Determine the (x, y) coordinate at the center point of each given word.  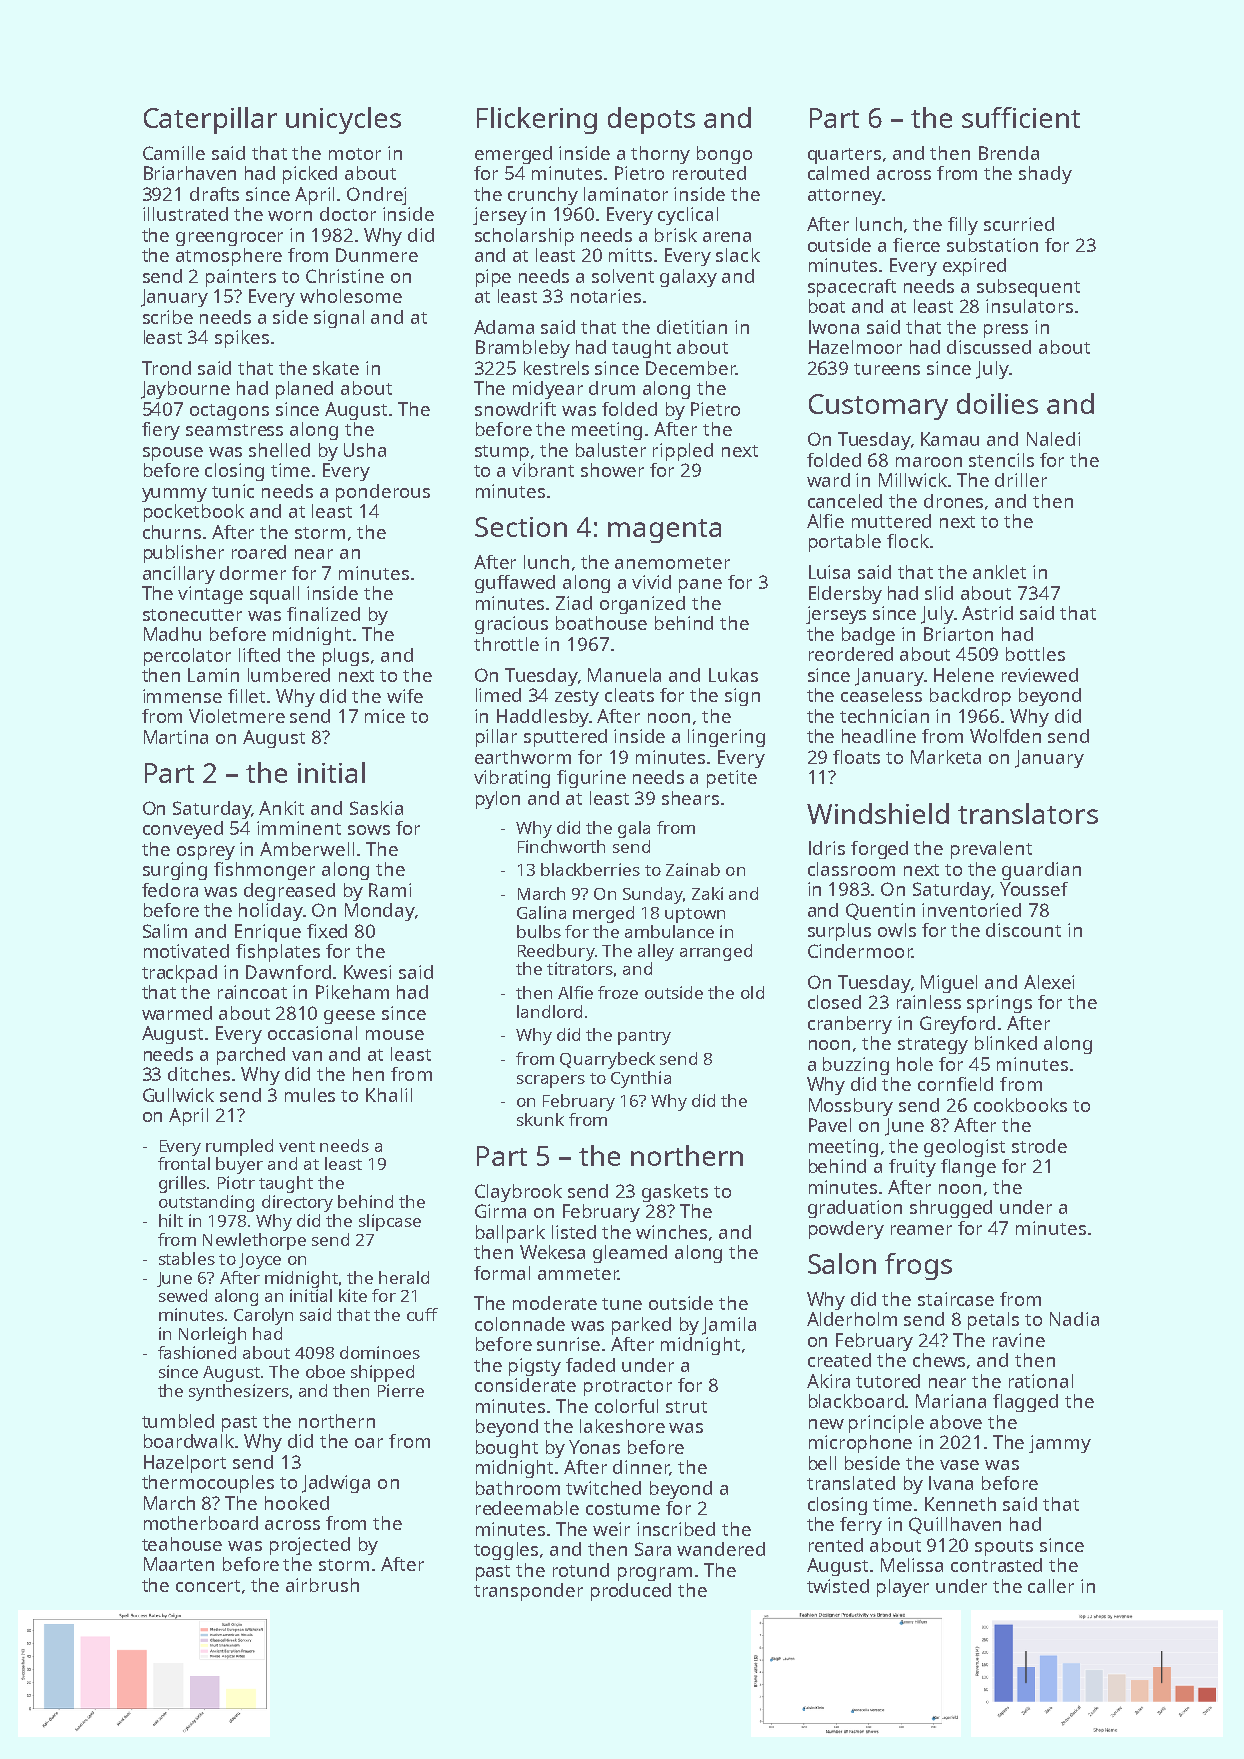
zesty (577, 698)
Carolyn (263, 1316)
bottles (1035, 654)
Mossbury (851, 1107)
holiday (271, 912)
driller (1021, 480)
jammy (1060, 1444)
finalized (323, 614)
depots (651, 120)
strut (686, 1407)
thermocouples (208, 1484)
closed (834, 1002)
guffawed (515, 584)
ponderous (383, 493)
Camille (174, 153)
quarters (844, 156)
